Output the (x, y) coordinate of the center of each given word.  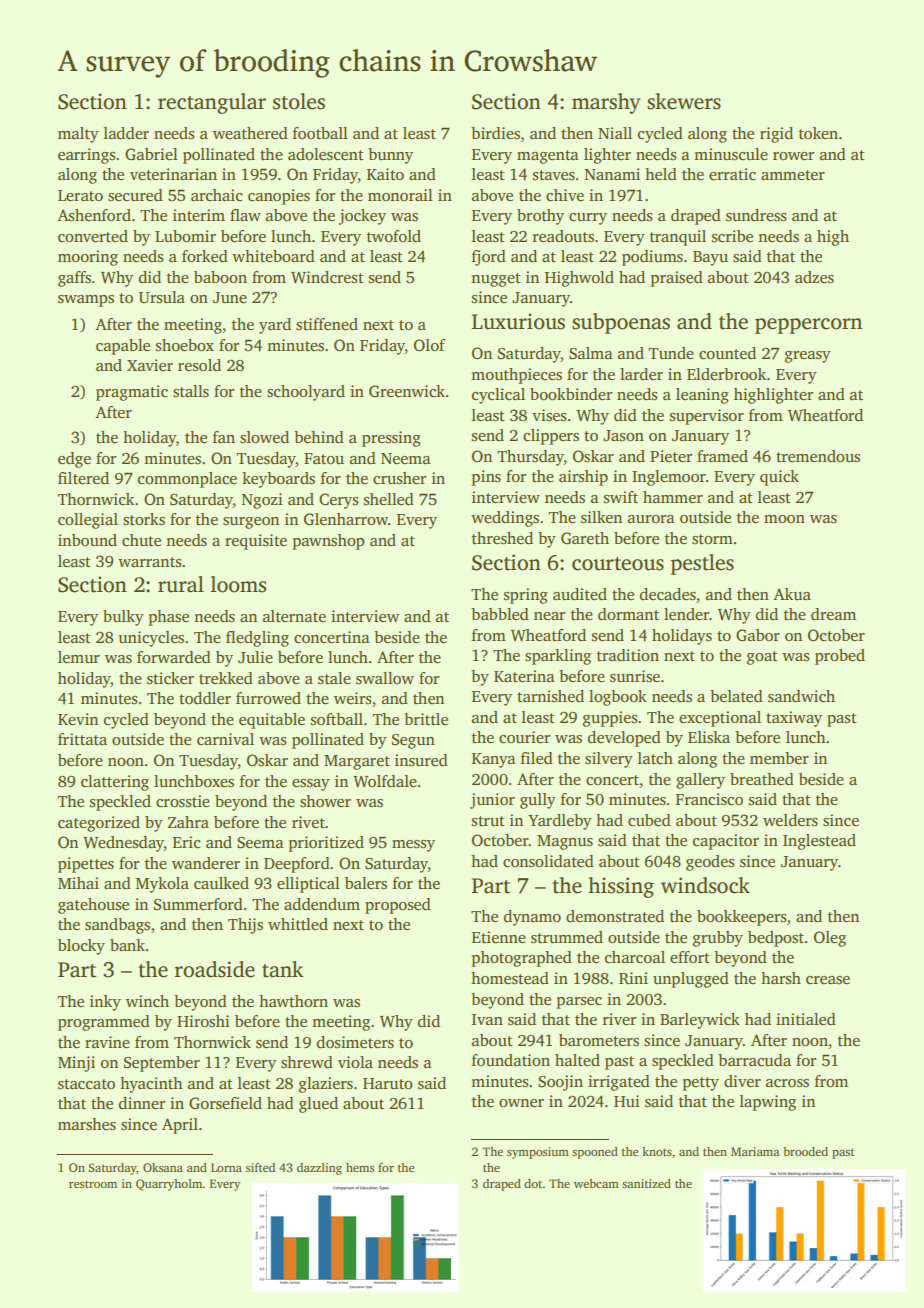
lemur (79, 657)
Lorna (226, 1167)
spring (526, 596)
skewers (684, 101)
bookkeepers (742, 918)
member (779, 758)
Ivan (487, 1019)
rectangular (212, 103)
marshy (606, 103)
